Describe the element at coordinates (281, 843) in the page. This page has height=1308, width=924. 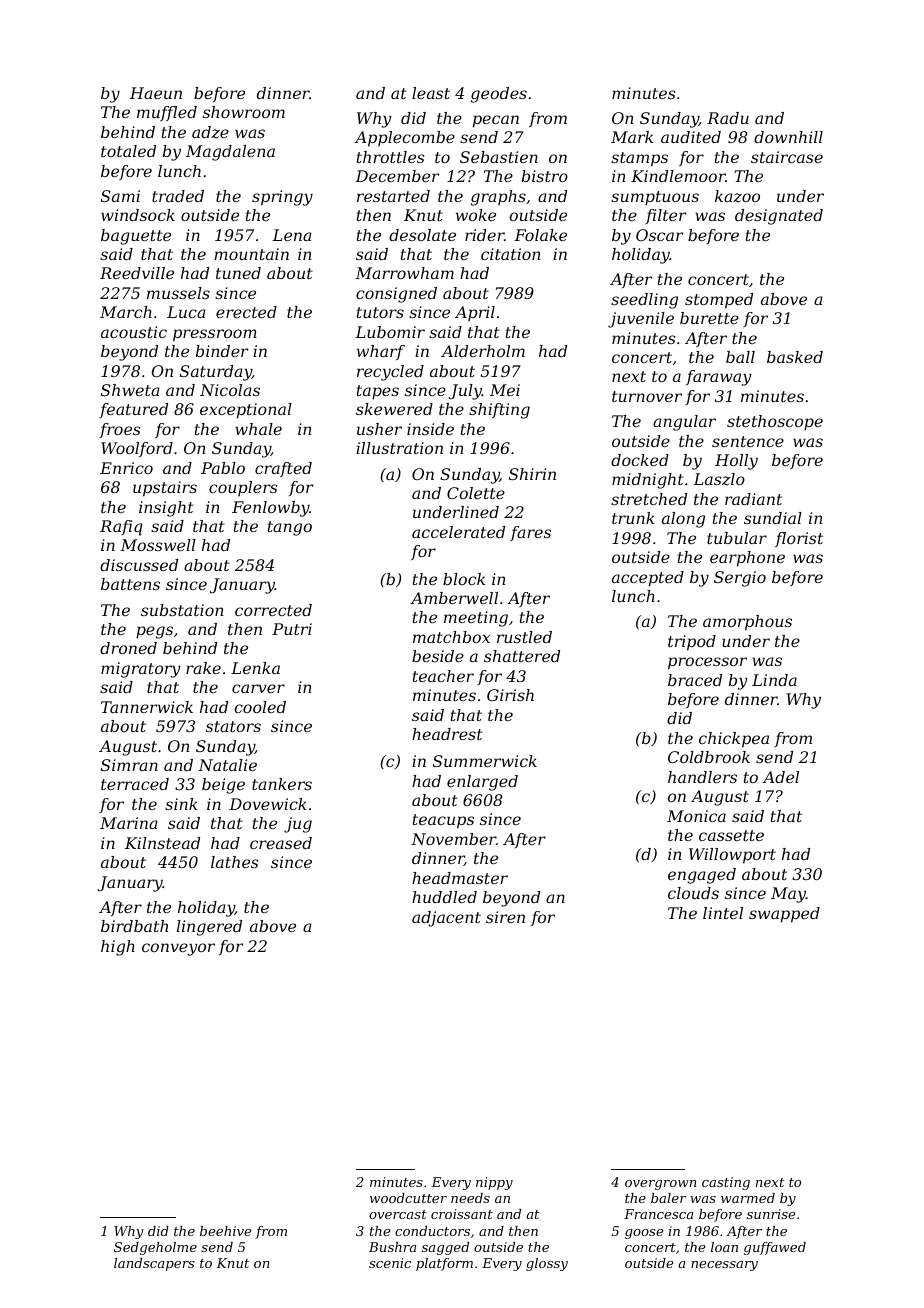
I see `creased` at that location.
